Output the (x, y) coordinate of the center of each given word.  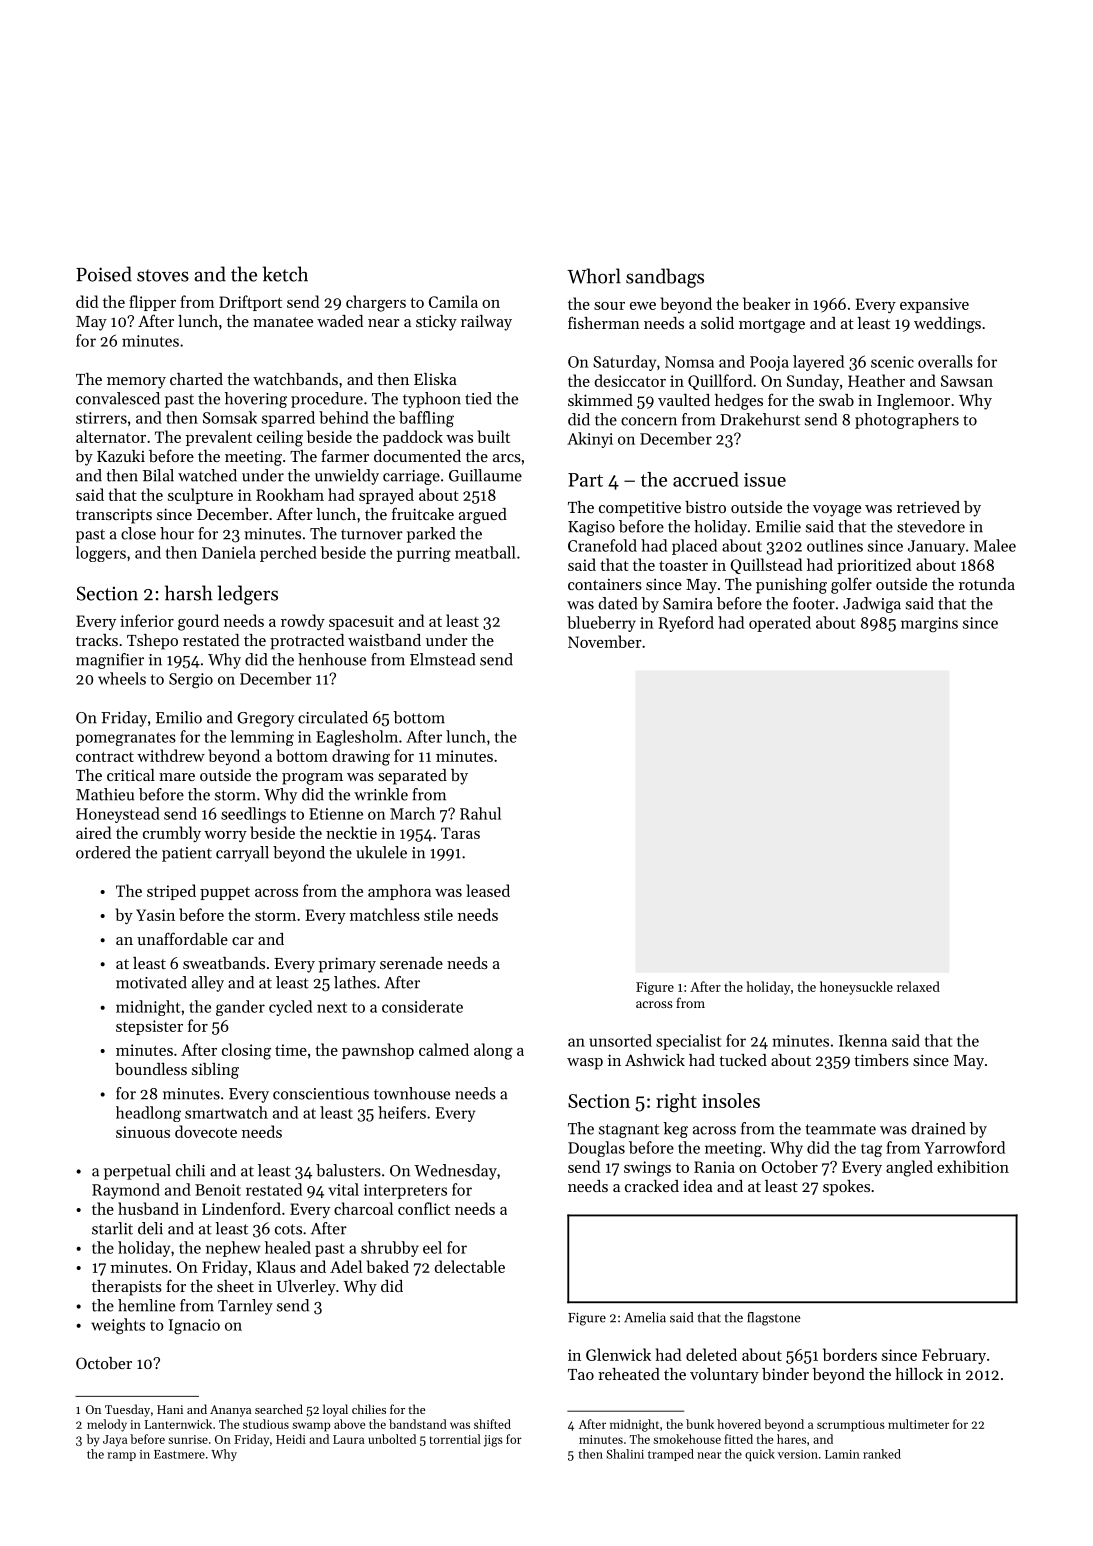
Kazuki (121, 456)
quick (760, 1455)
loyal (335, 1410)
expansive (934, 305)
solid (717, 323)
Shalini (625, 1454)
